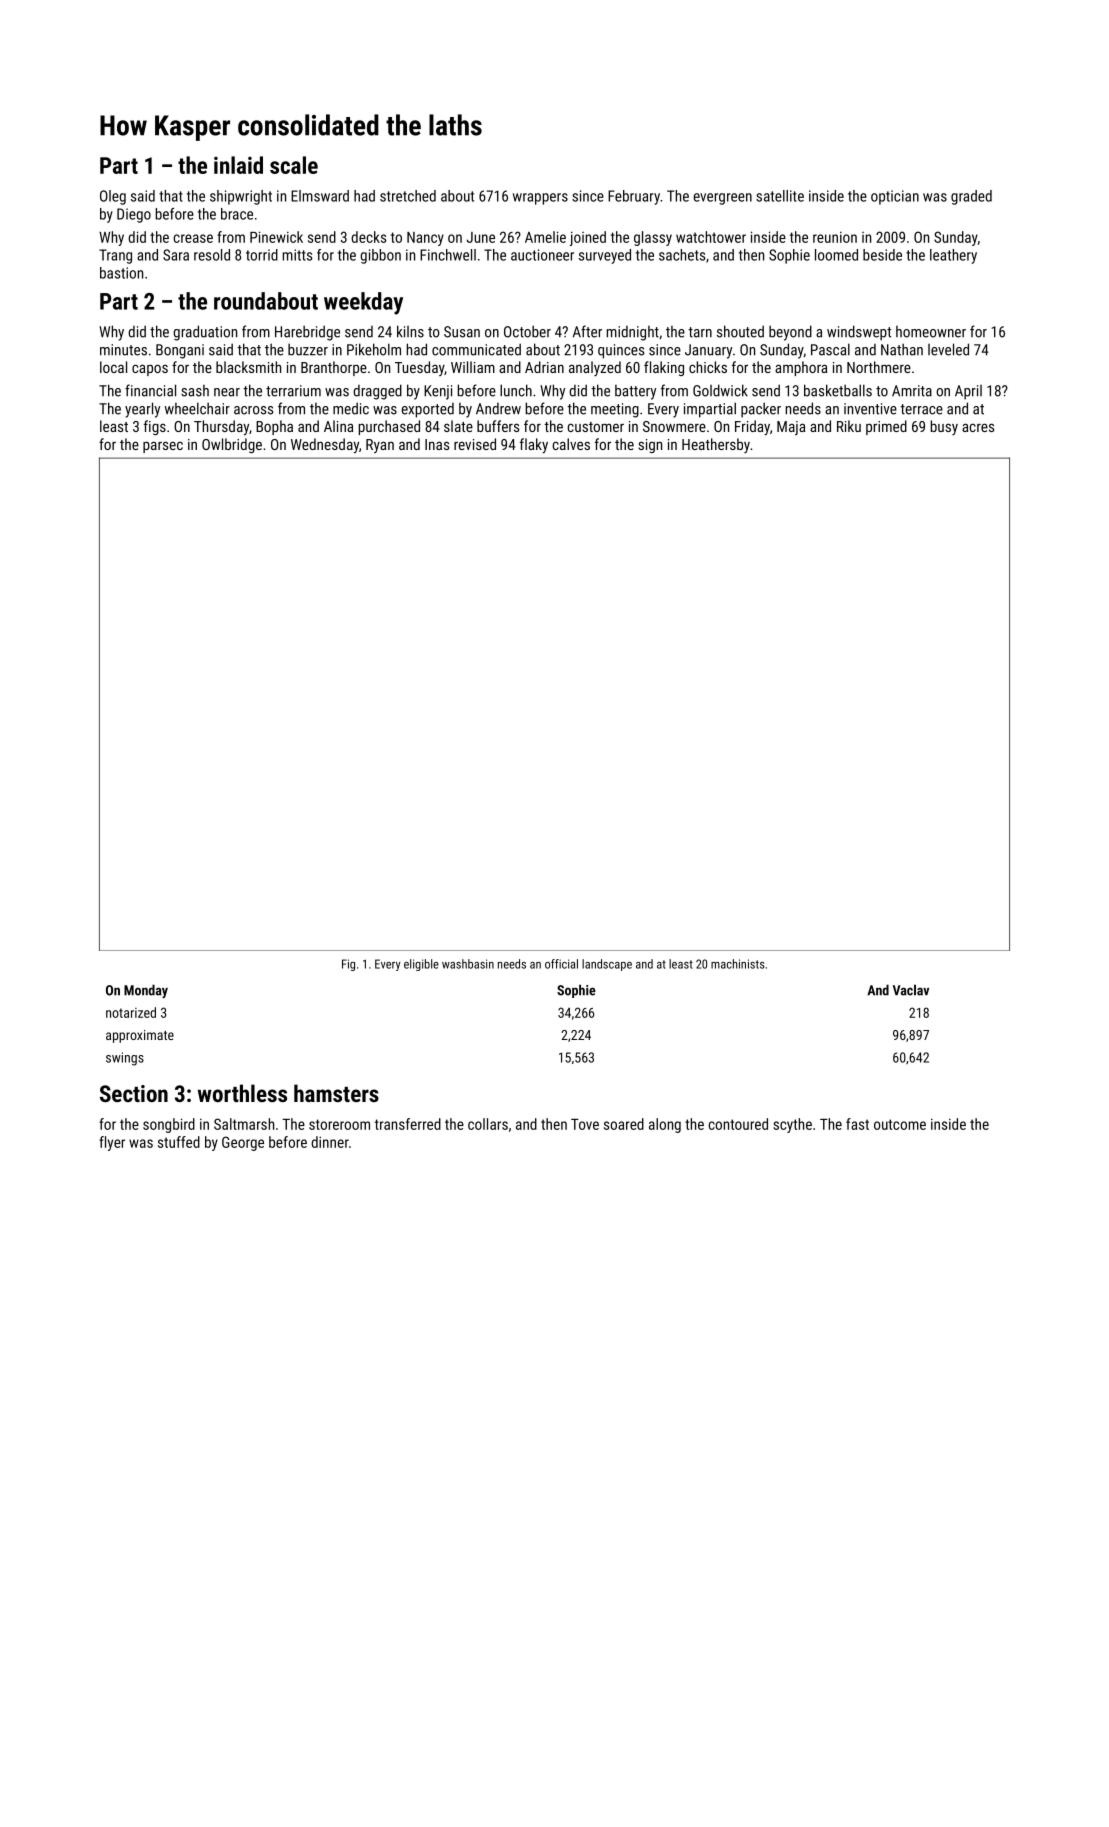 The image size is (1109, 1827). Describe the element at coordinates (179, 1142) in the screenshot. I see `stuffed` at that location.
